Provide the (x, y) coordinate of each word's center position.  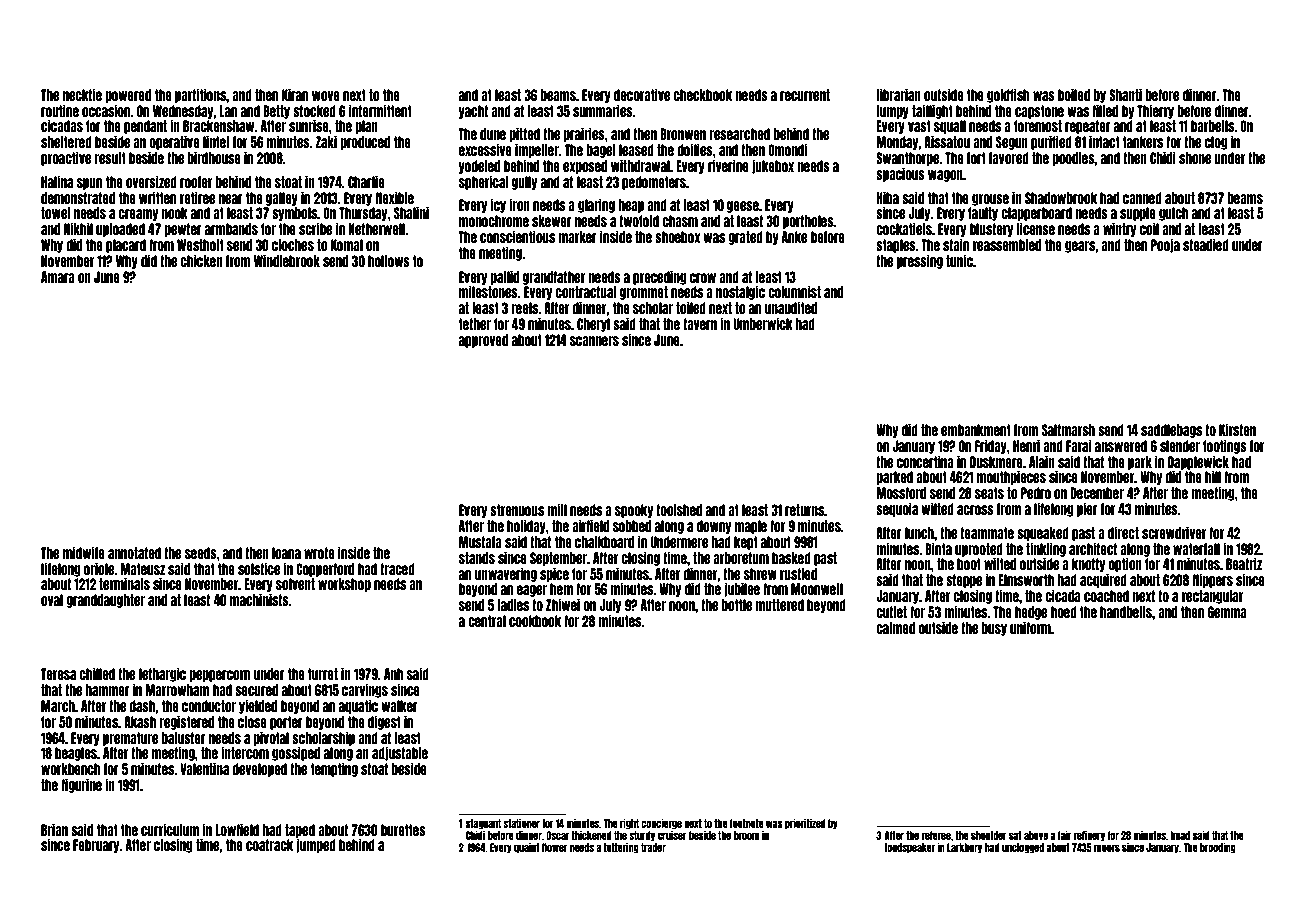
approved (483, 341)
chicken (201, 260)
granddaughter (105, 601)
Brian (54, 829)
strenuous (517, 510)
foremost (1038, 126)
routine (60, 110)
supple (1138, 214)
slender (1180, 446)
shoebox (677, 237)
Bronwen (683, 134)
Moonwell (817, 589)
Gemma (1227, 612)
